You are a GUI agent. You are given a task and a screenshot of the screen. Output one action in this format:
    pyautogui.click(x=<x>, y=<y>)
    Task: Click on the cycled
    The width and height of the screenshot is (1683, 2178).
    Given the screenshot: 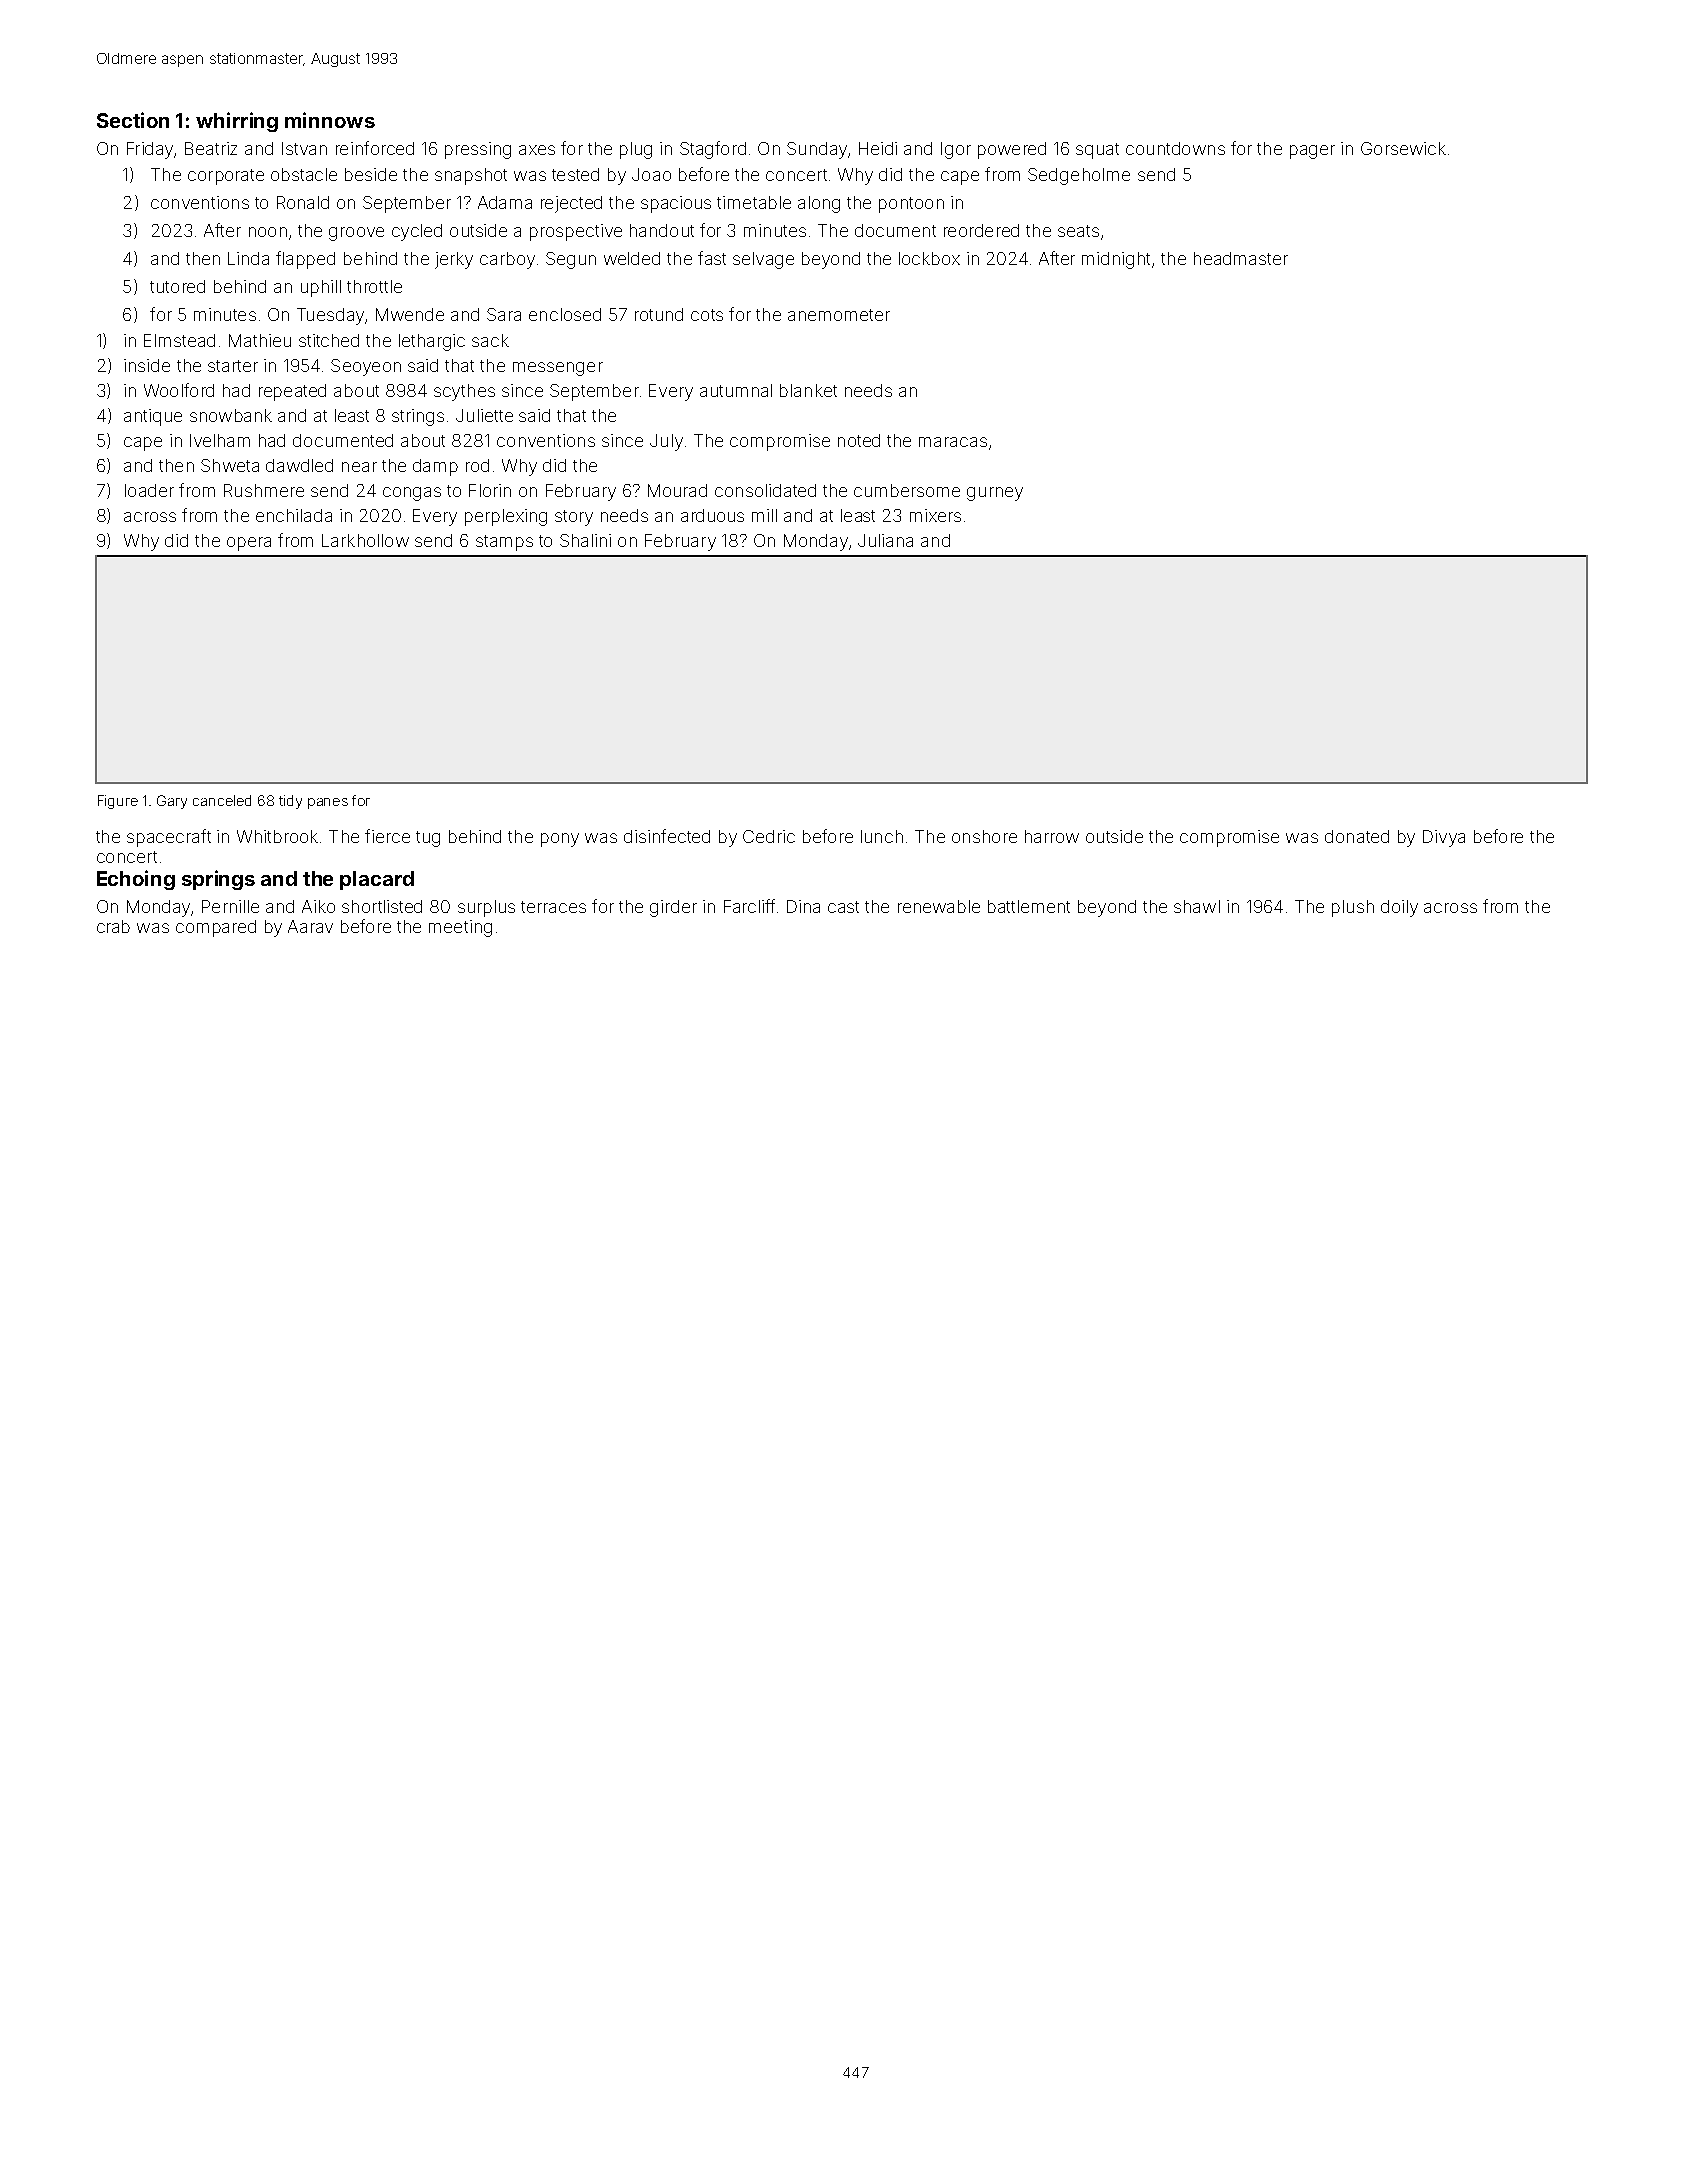 What is the action you would take?
    pyautogui.click(x=417, y=232)
